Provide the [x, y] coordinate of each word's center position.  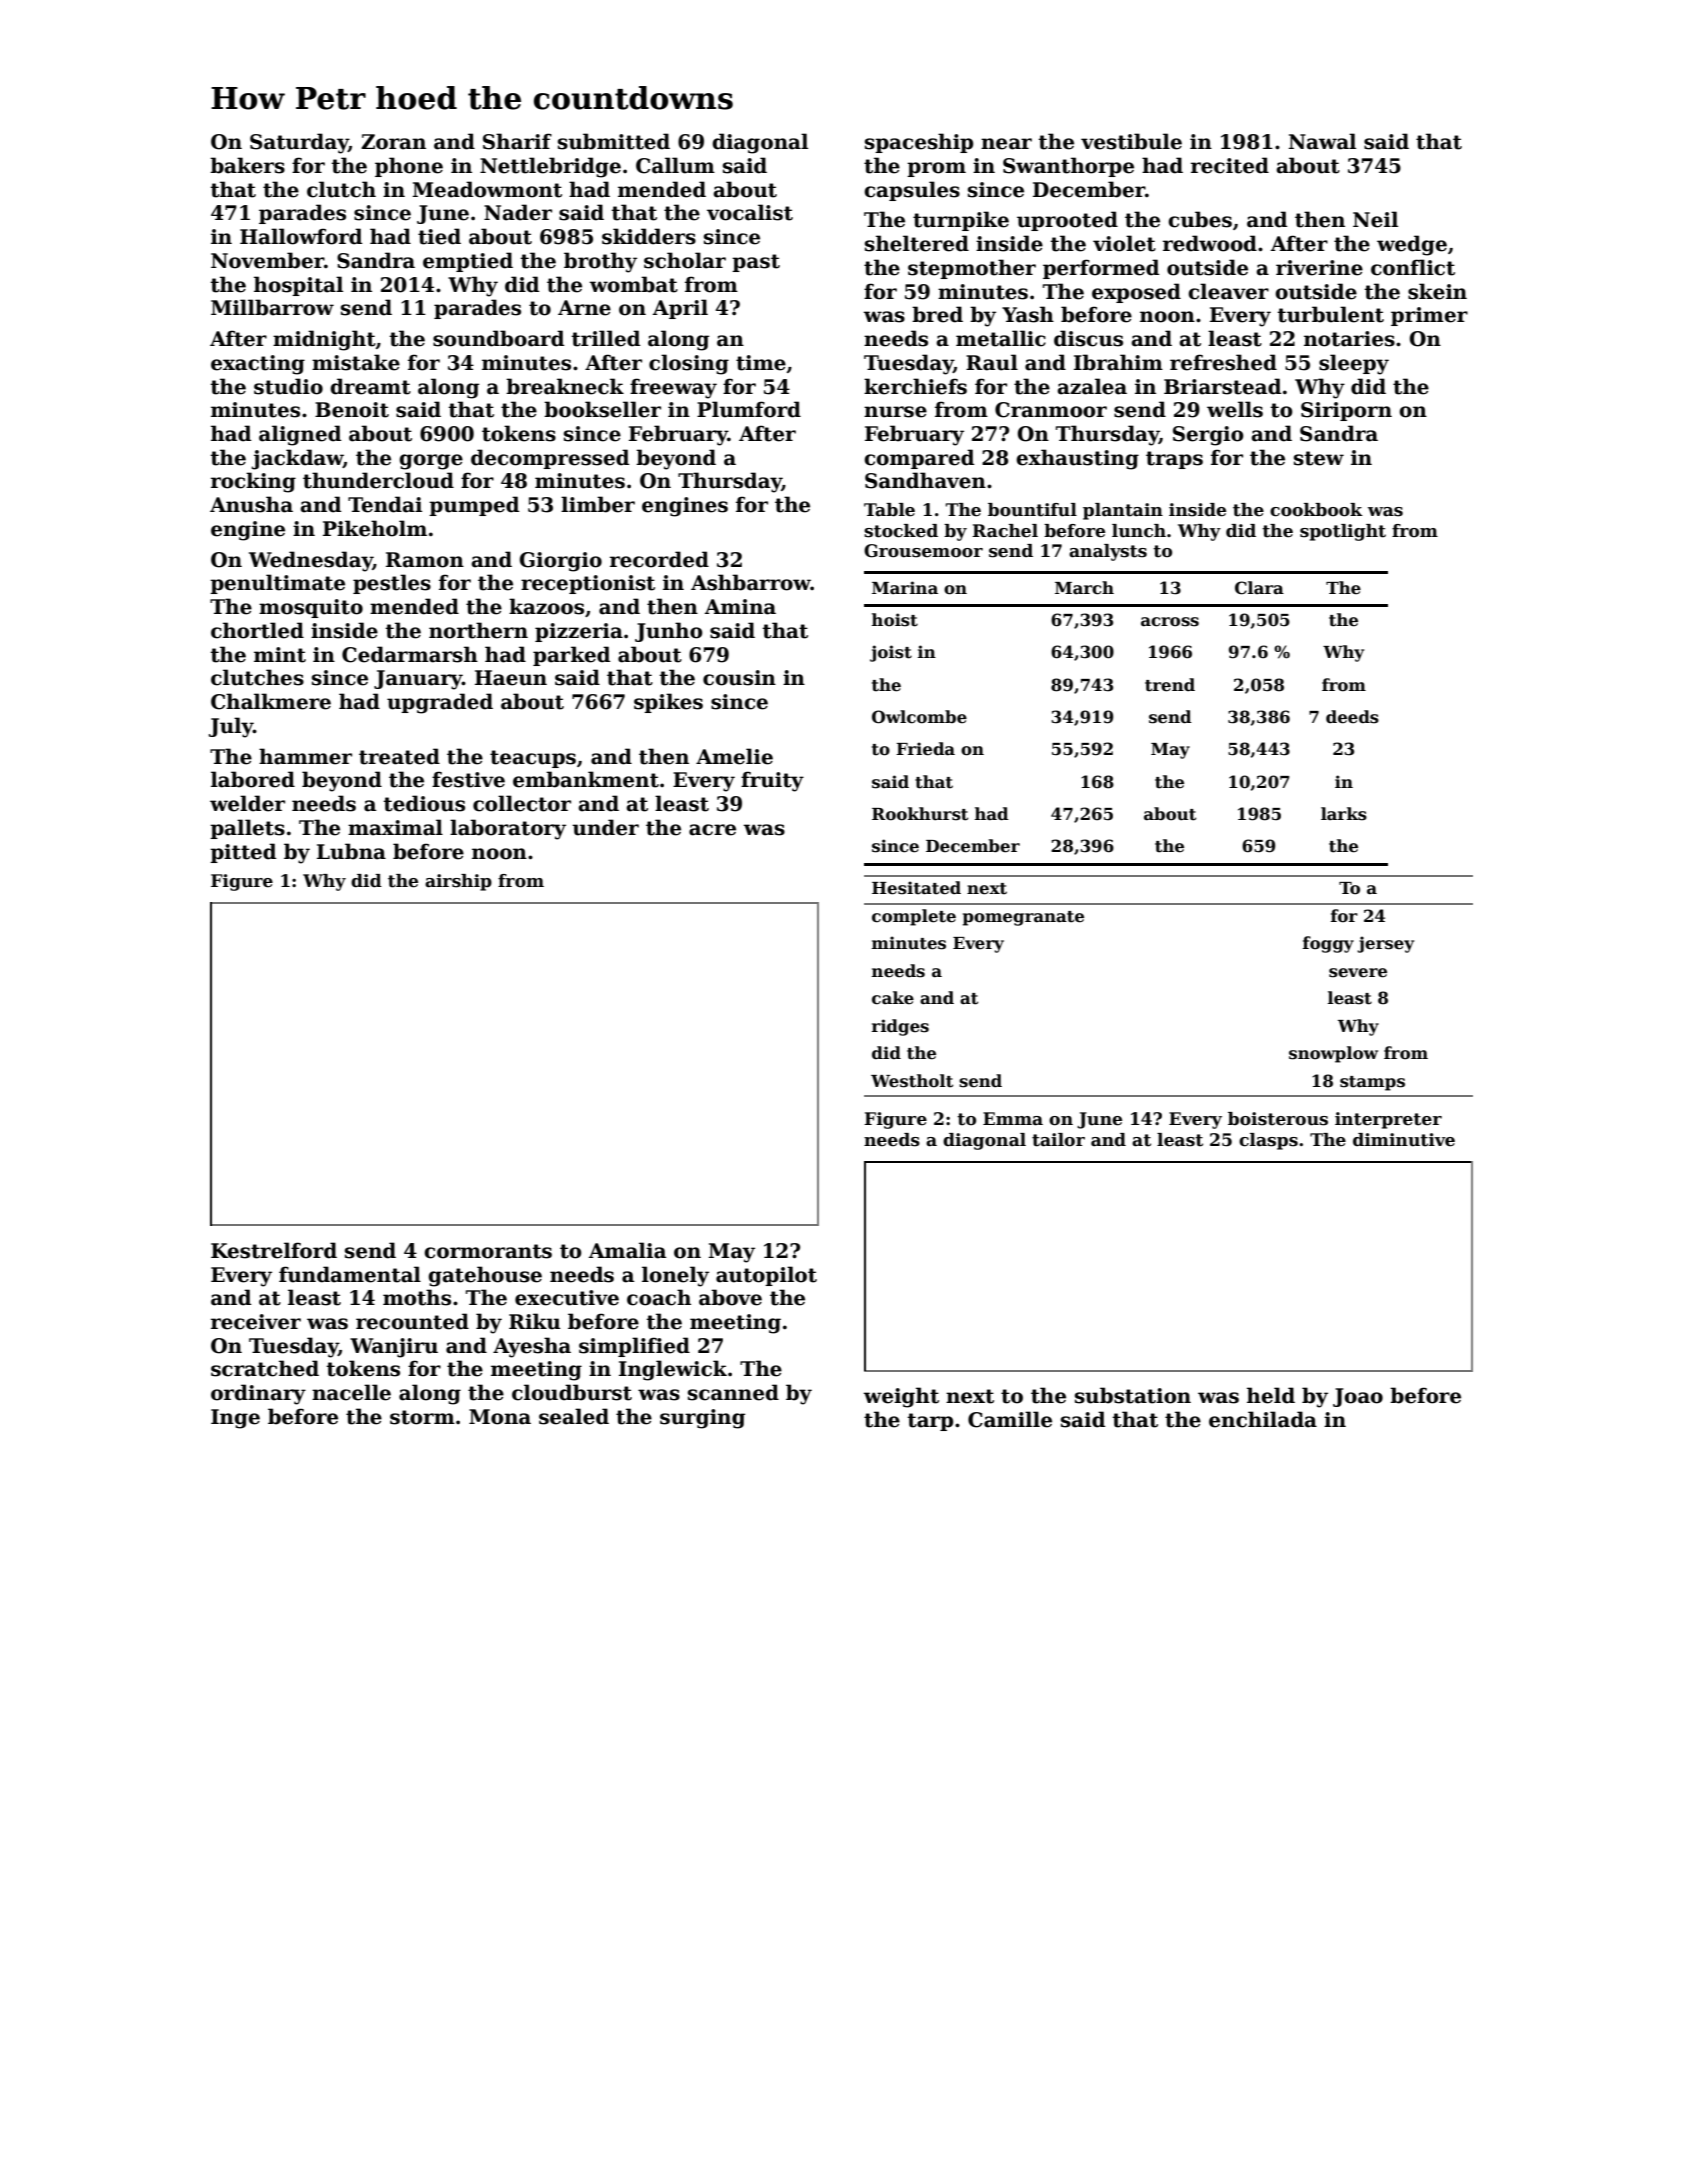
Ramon [425, 560]
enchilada [1263, 1419]
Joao [1358, 1397]
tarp [930, 1422]
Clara [1259, 588]
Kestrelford [274, 1250]
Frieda [925, 749]
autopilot [766, 1276]
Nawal [1322, 141]
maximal [395, 827]
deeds [1352, 717]
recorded [659, 559]
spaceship [919, 143]
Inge [235, 1419]
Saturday [299, 143]
